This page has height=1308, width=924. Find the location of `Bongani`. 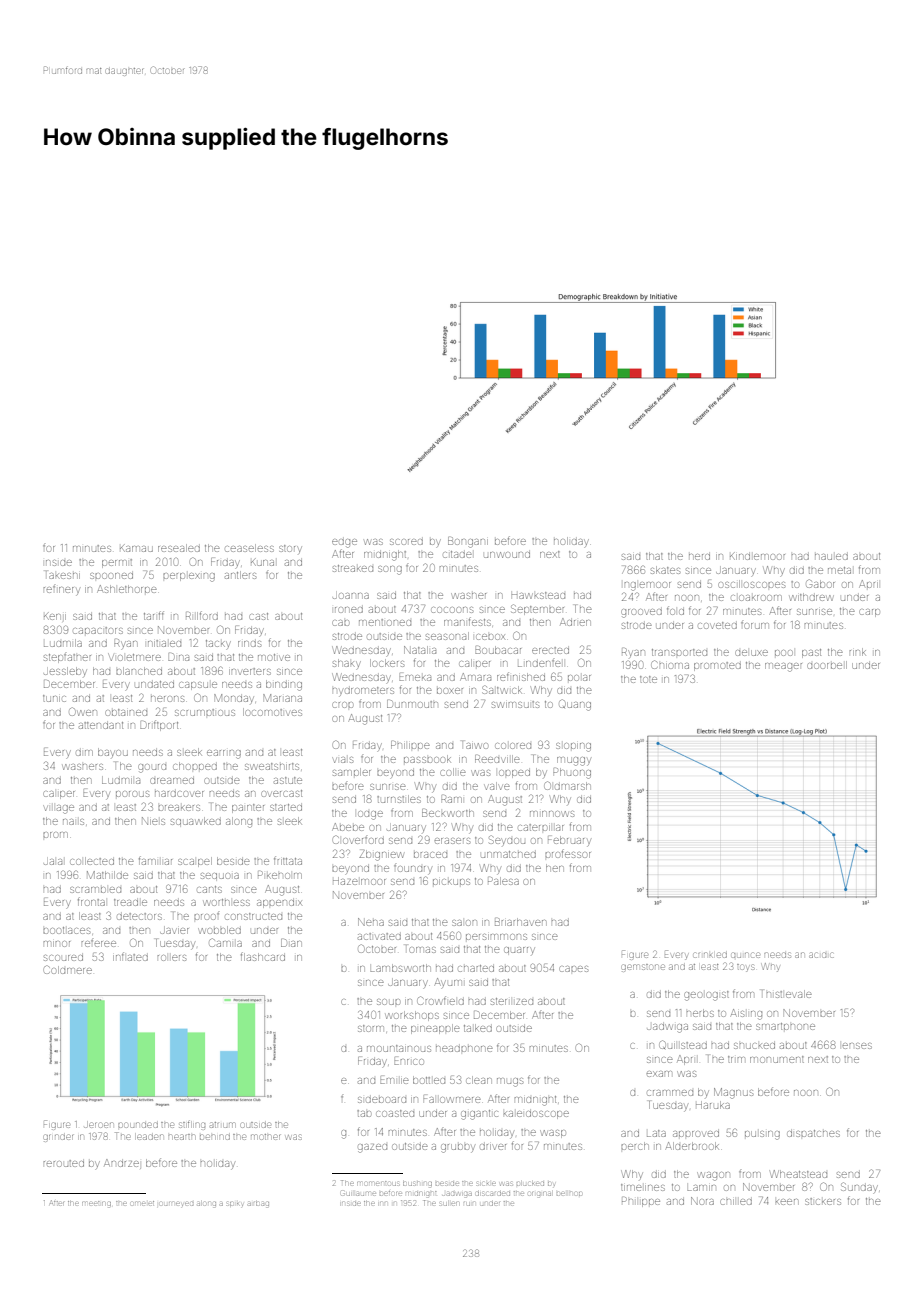

Bongani is located at coordinates (468, 542).
